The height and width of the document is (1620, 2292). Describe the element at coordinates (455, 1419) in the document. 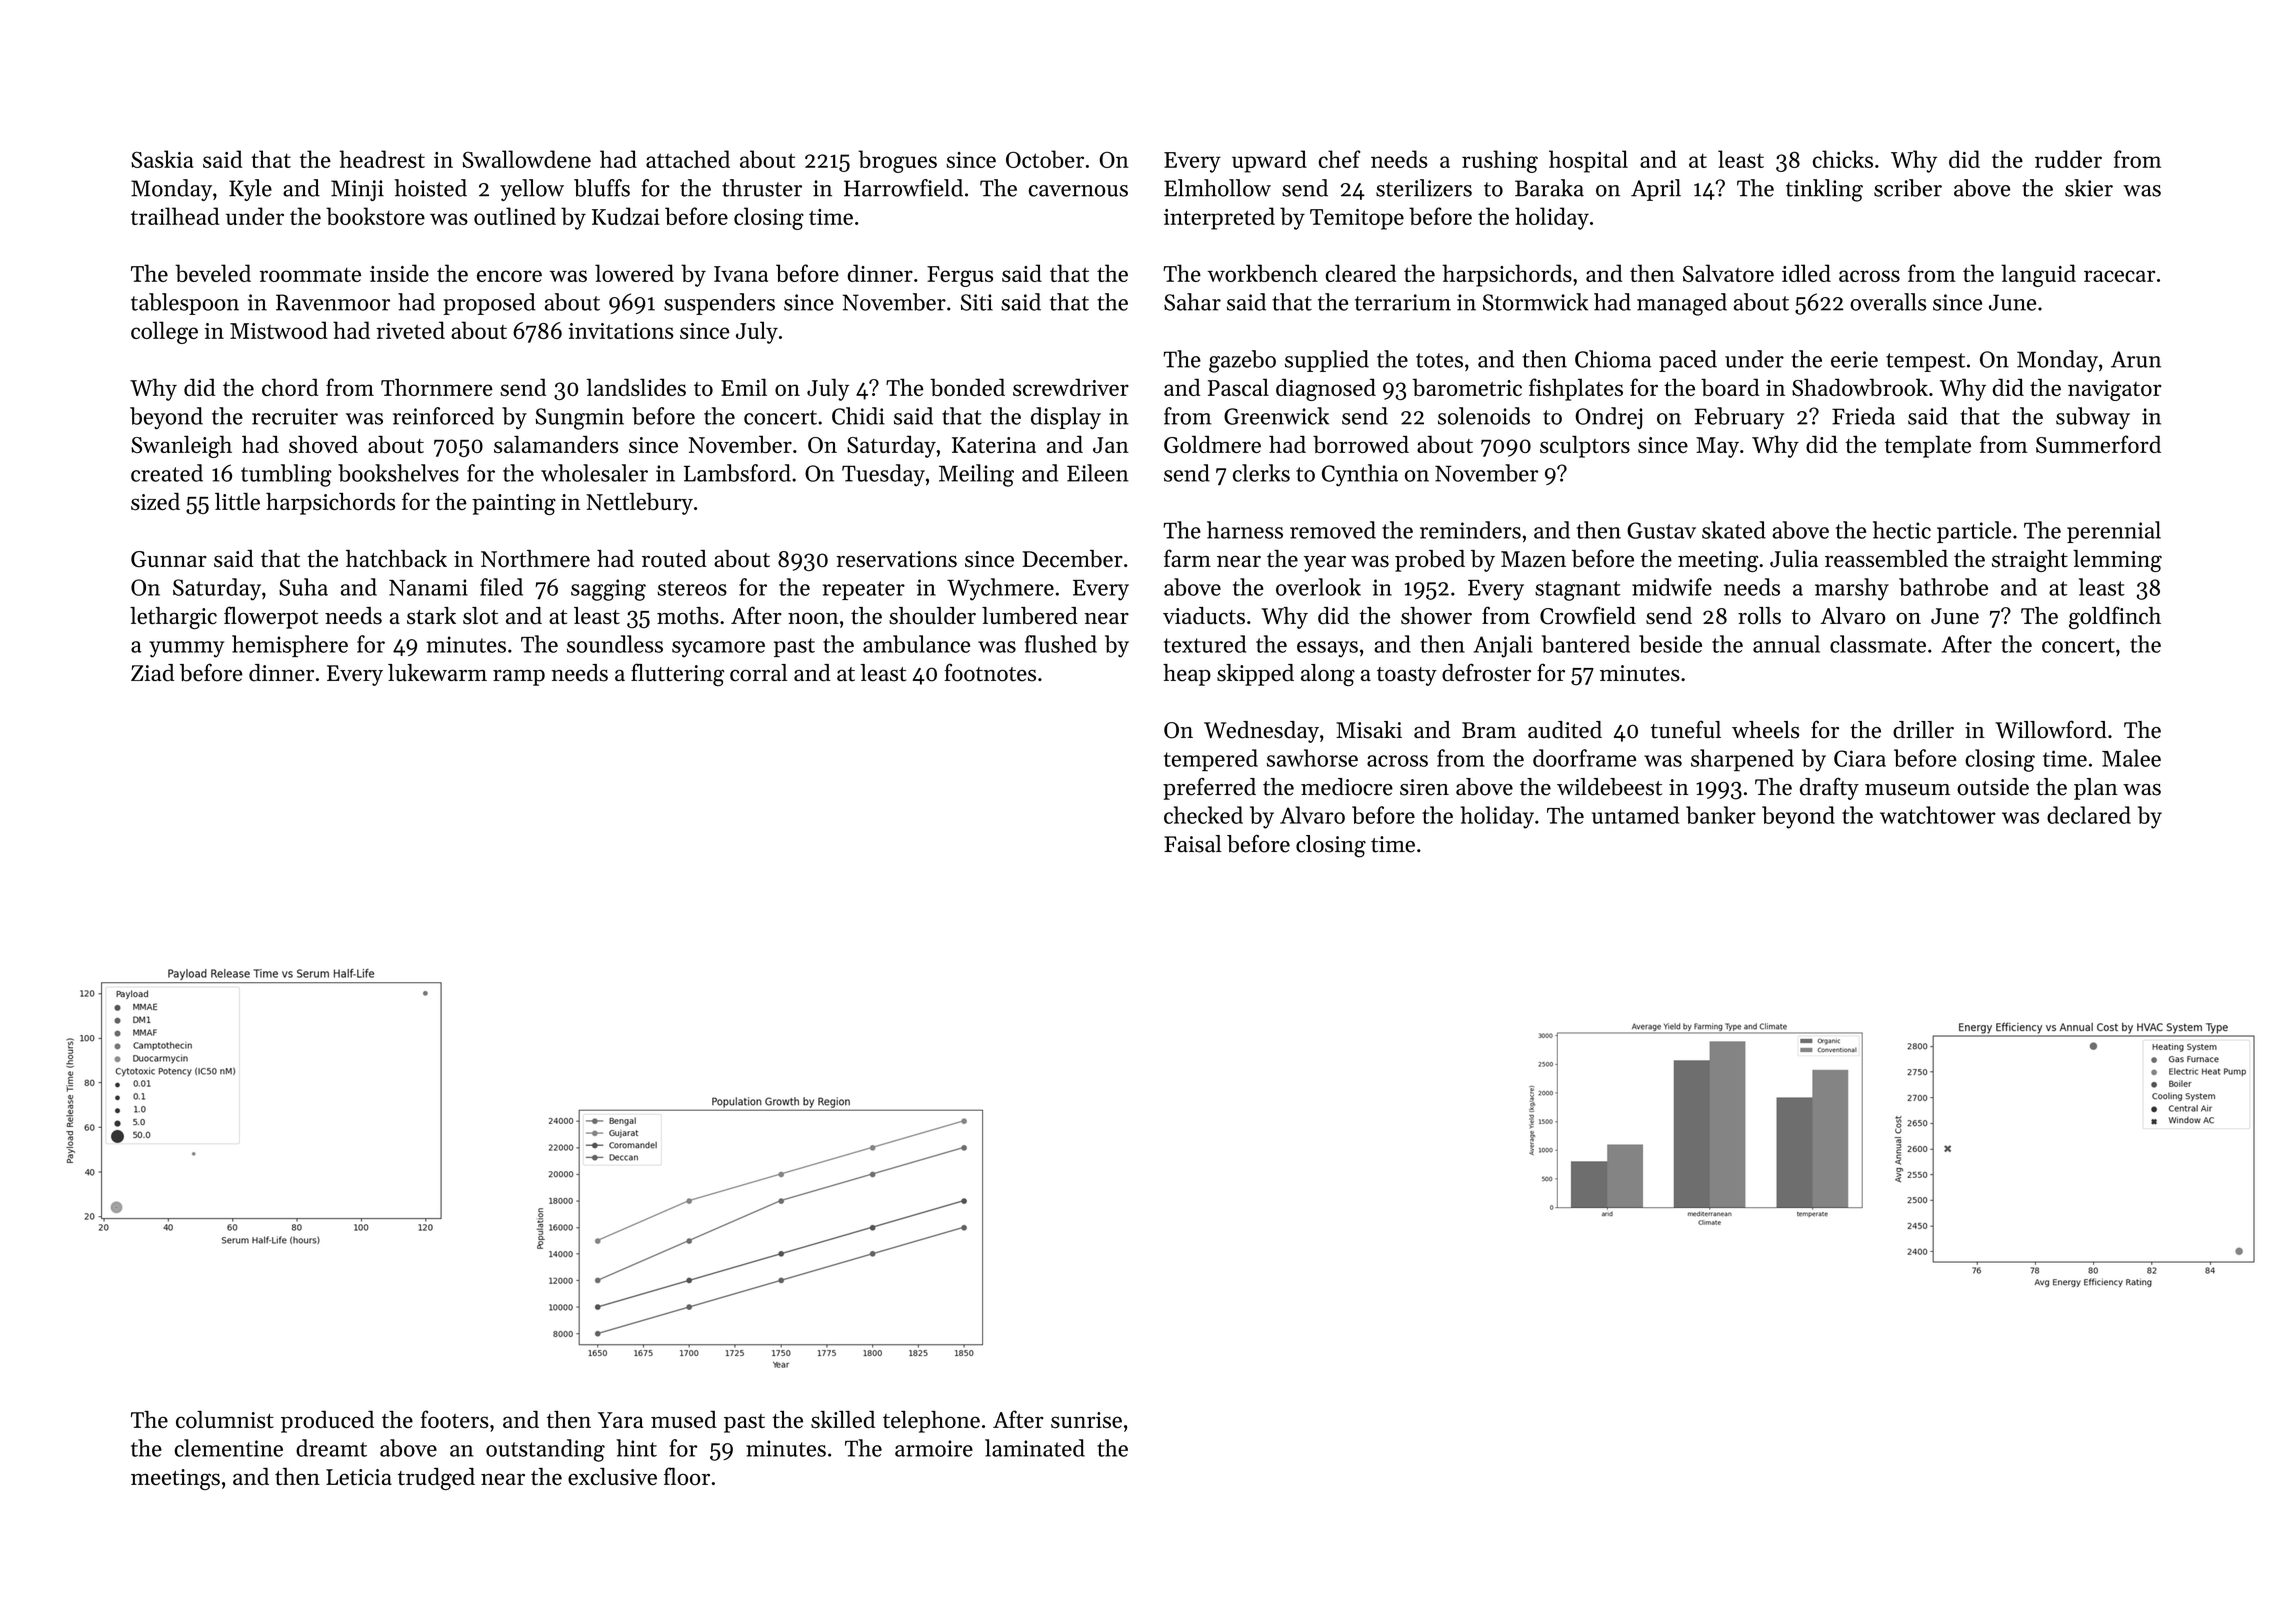

I see `footers` at that location.
